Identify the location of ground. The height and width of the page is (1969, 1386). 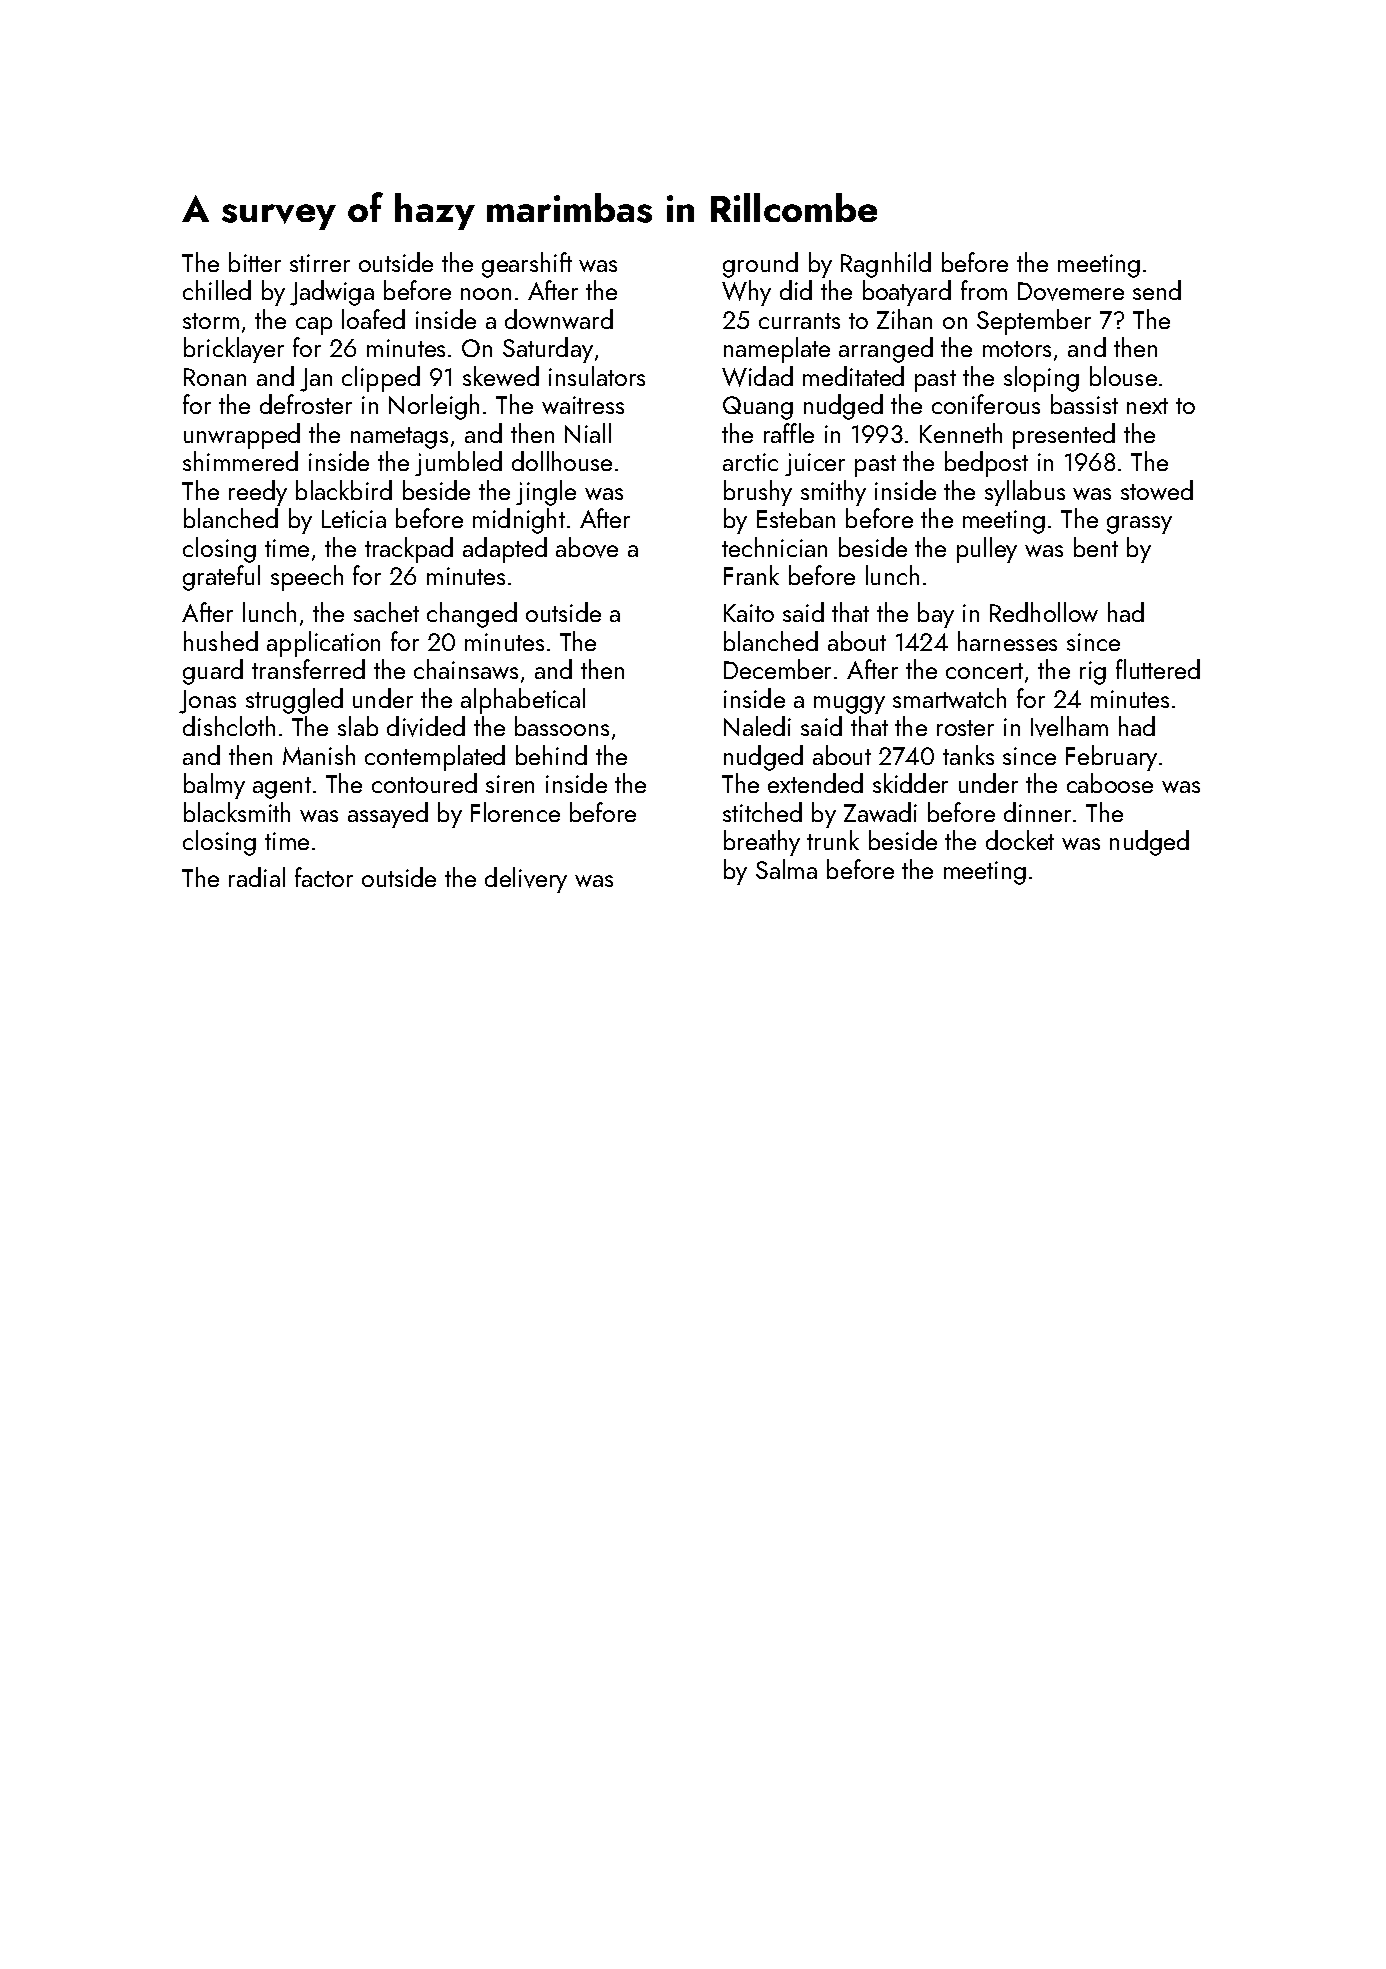
(760, 265).
